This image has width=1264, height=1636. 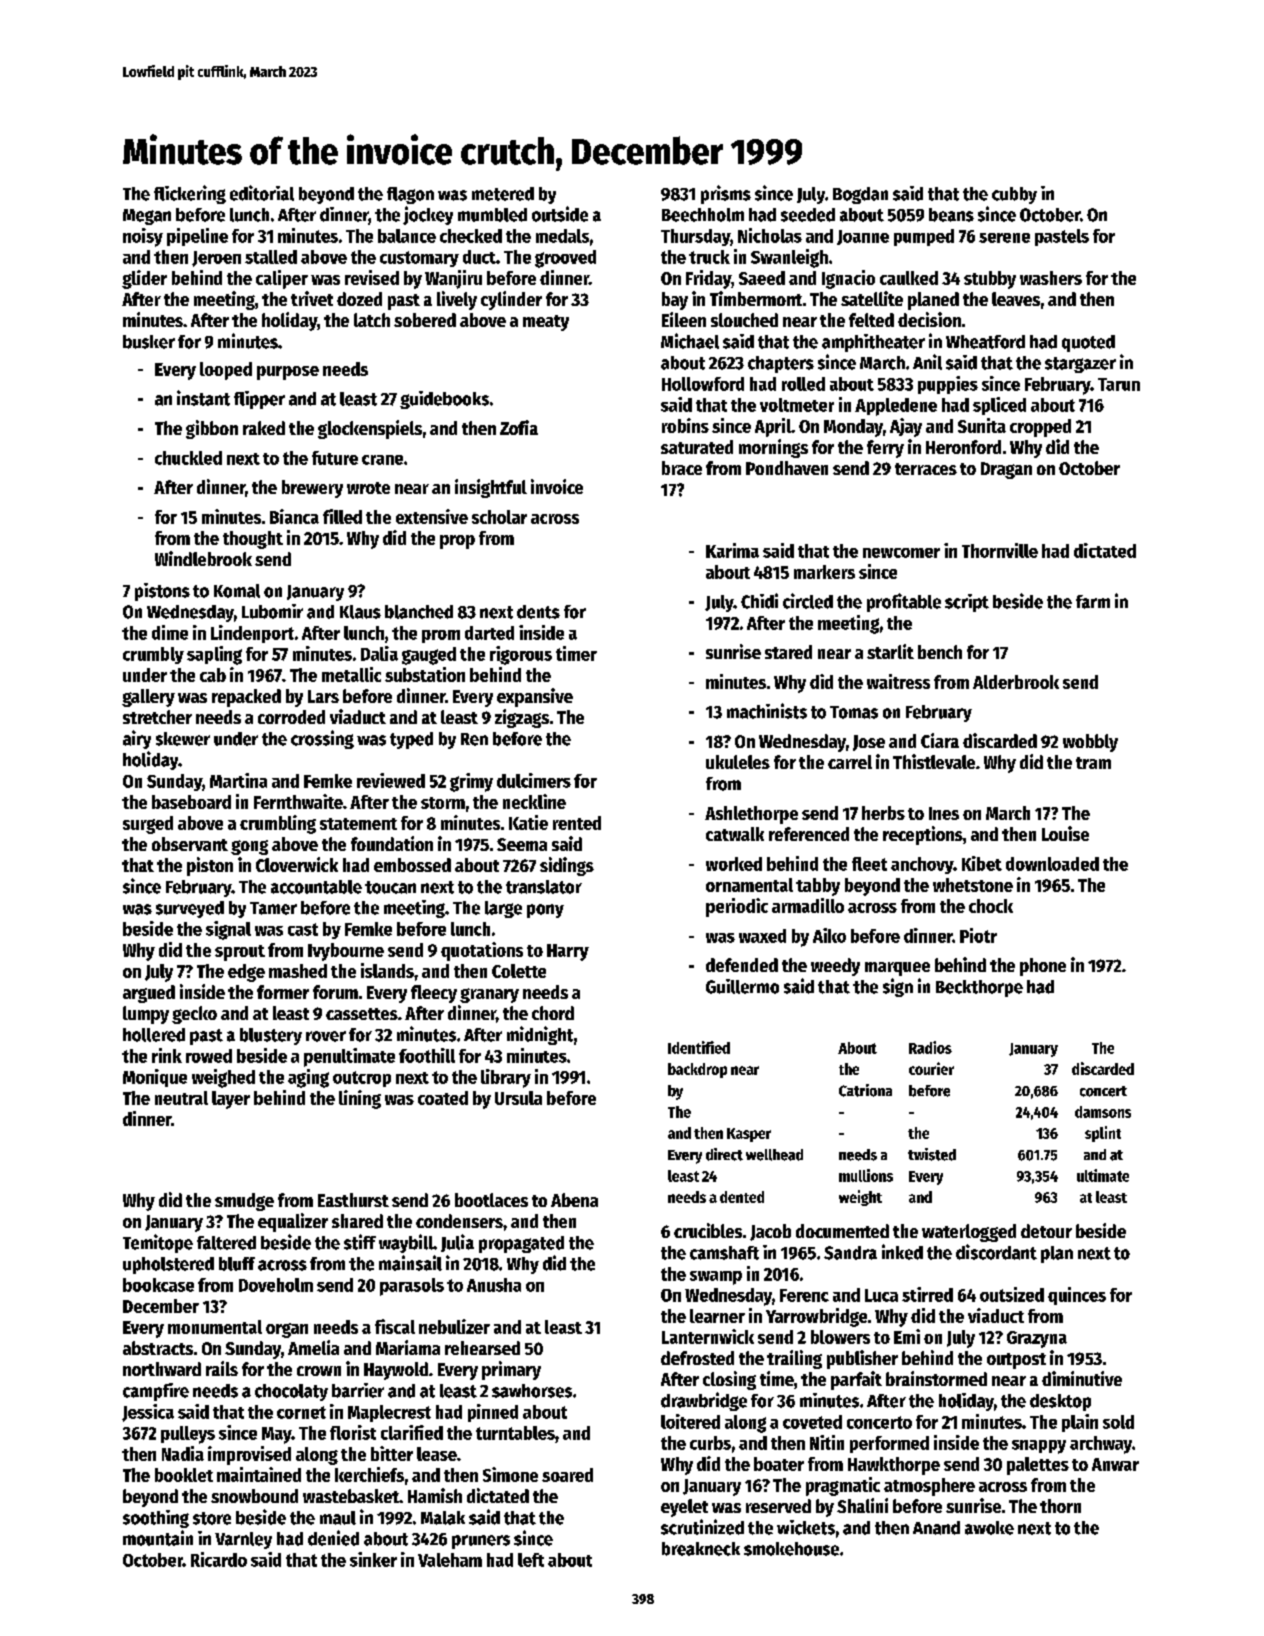 What do you see at coordinates (1014, 195) in the image?
I see `cubby` at bounding box center [1014, 195].
